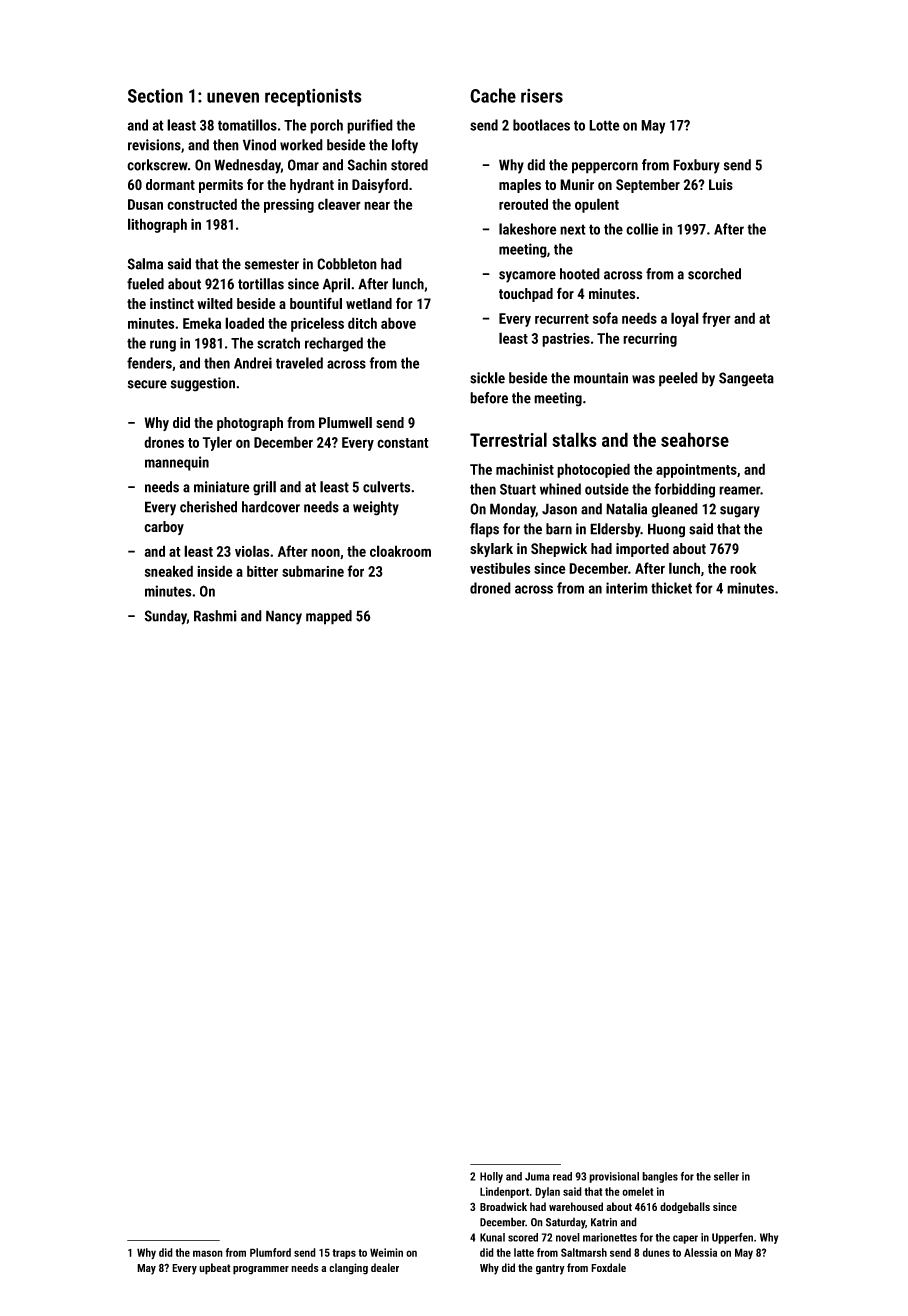 Image resolution: width=908 pixels, height=1316 pixels. Describe the element at coordinates (208, 1253) in the document. I see `mason` at that location.
